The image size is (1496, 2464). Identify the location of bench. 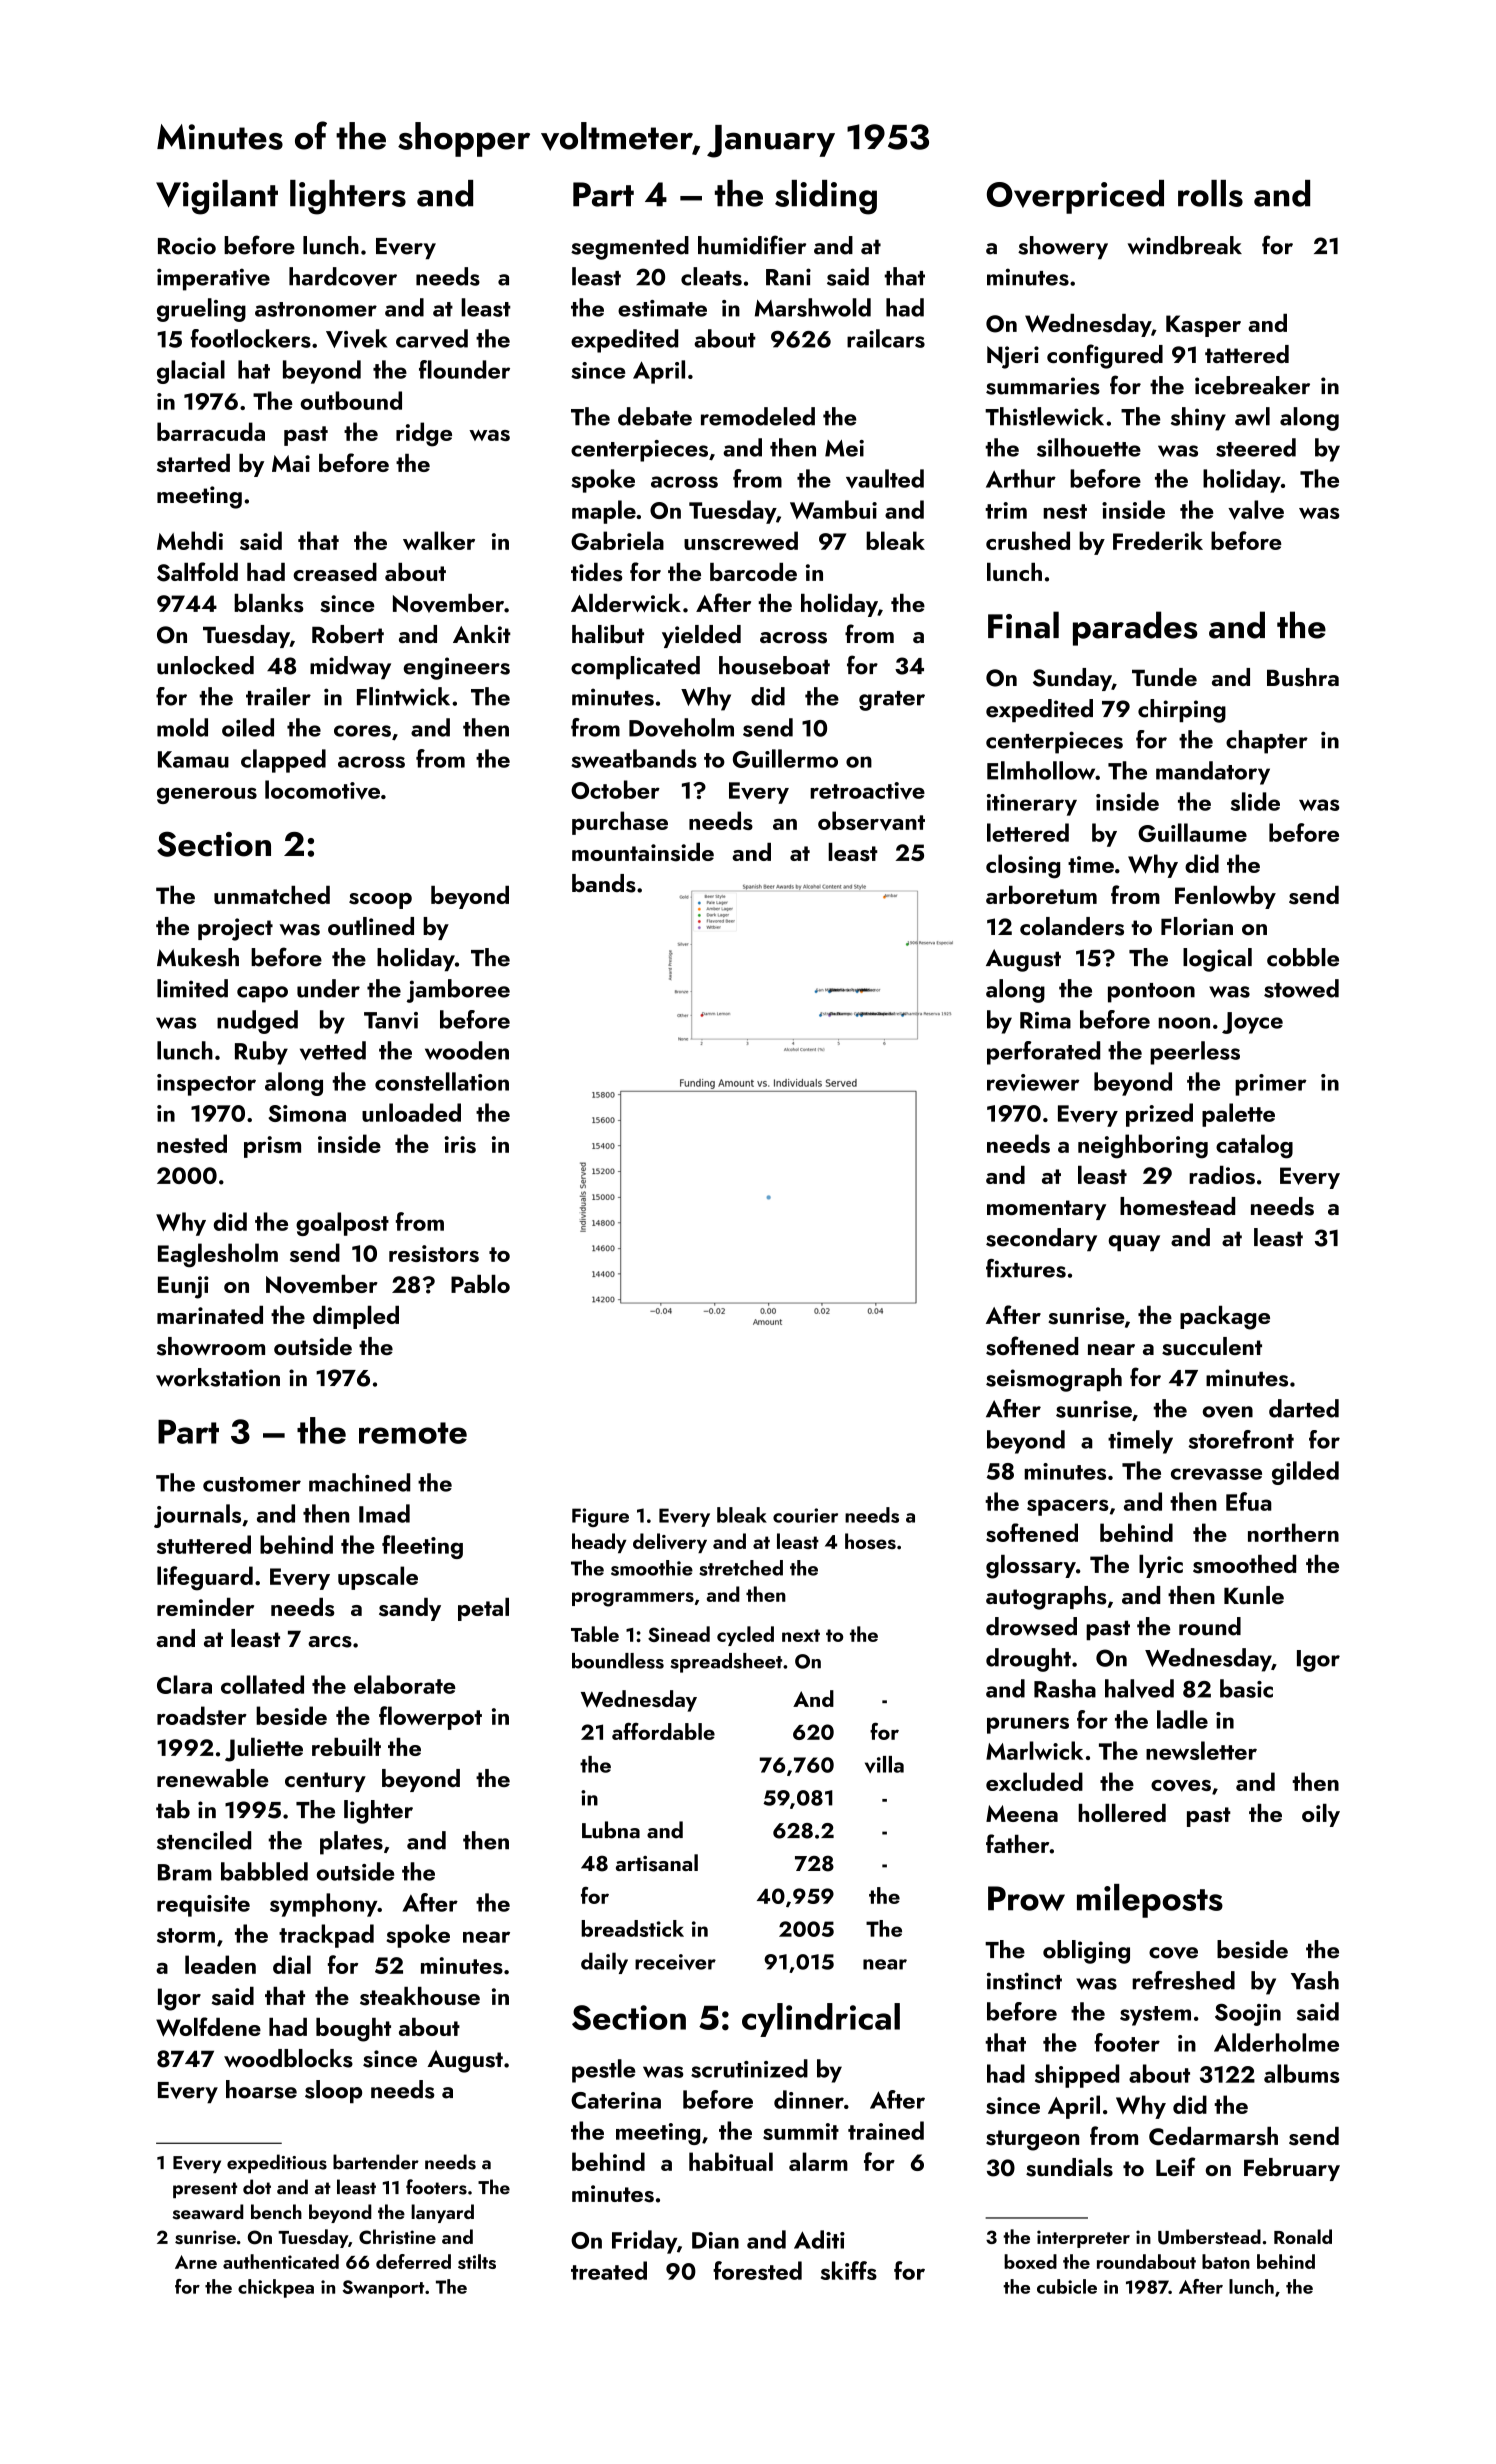
(276, 2211).
